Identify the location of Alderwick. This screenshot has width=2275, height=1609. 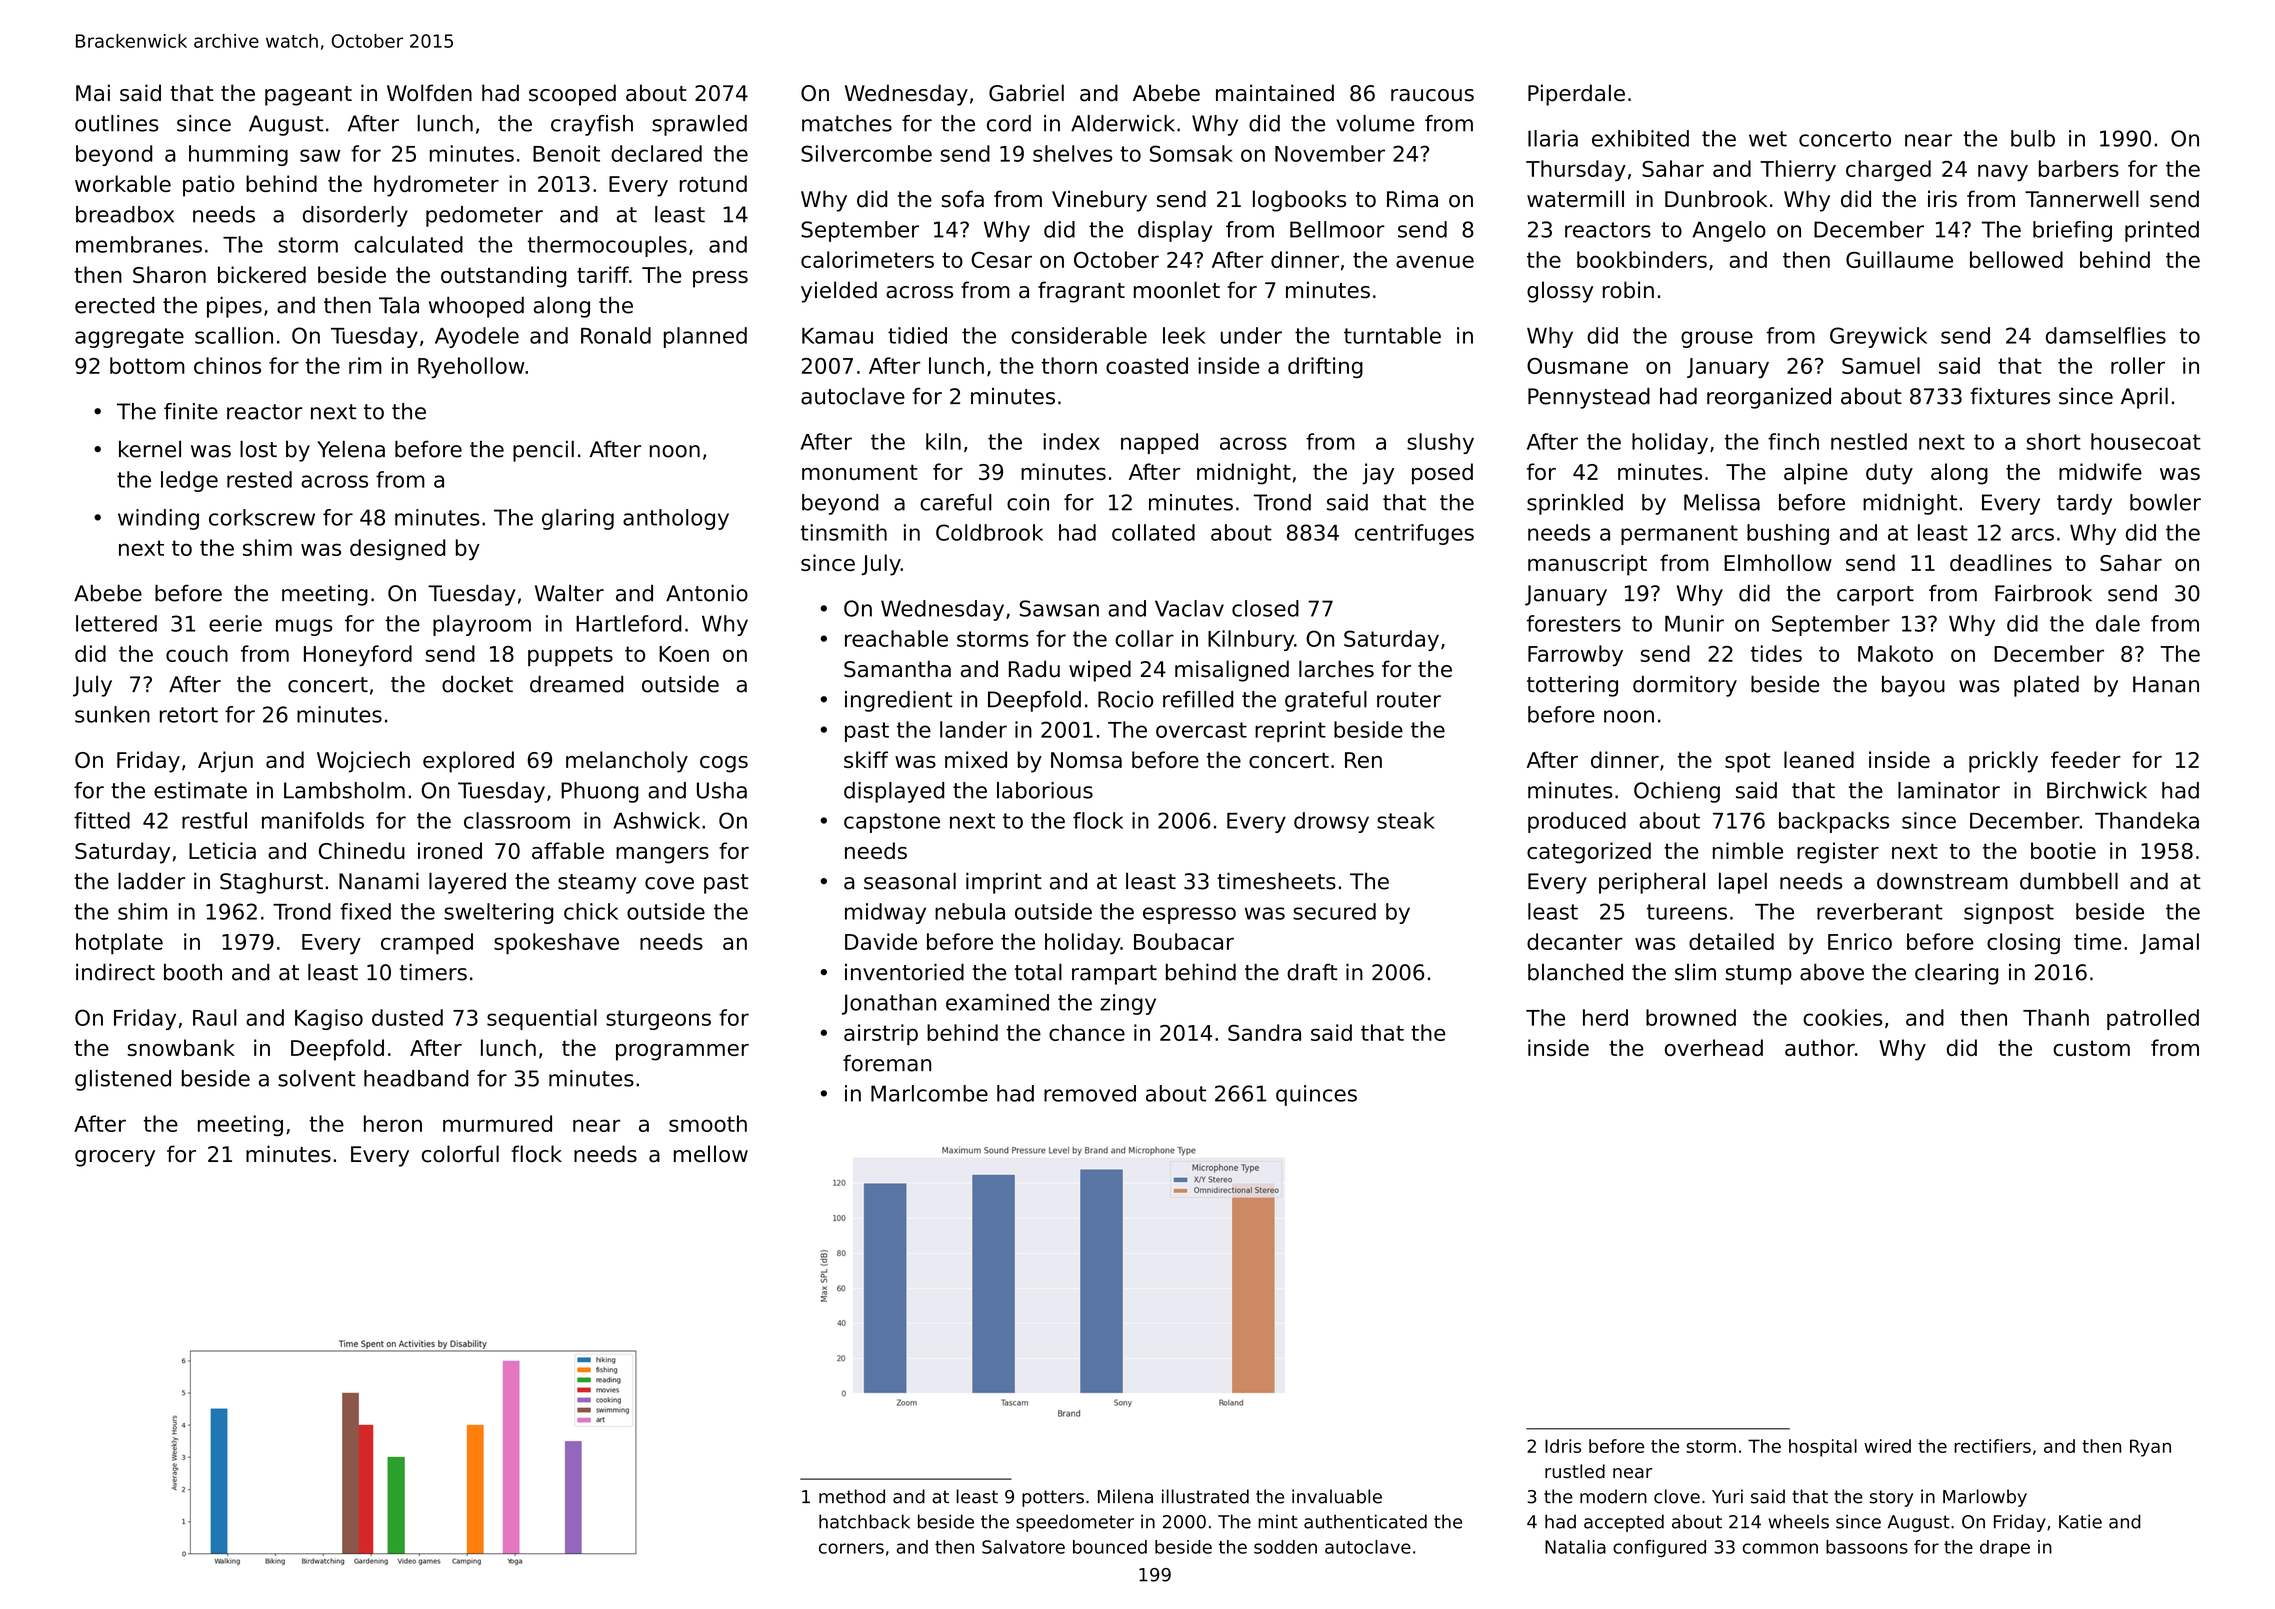
(1123, 123).
